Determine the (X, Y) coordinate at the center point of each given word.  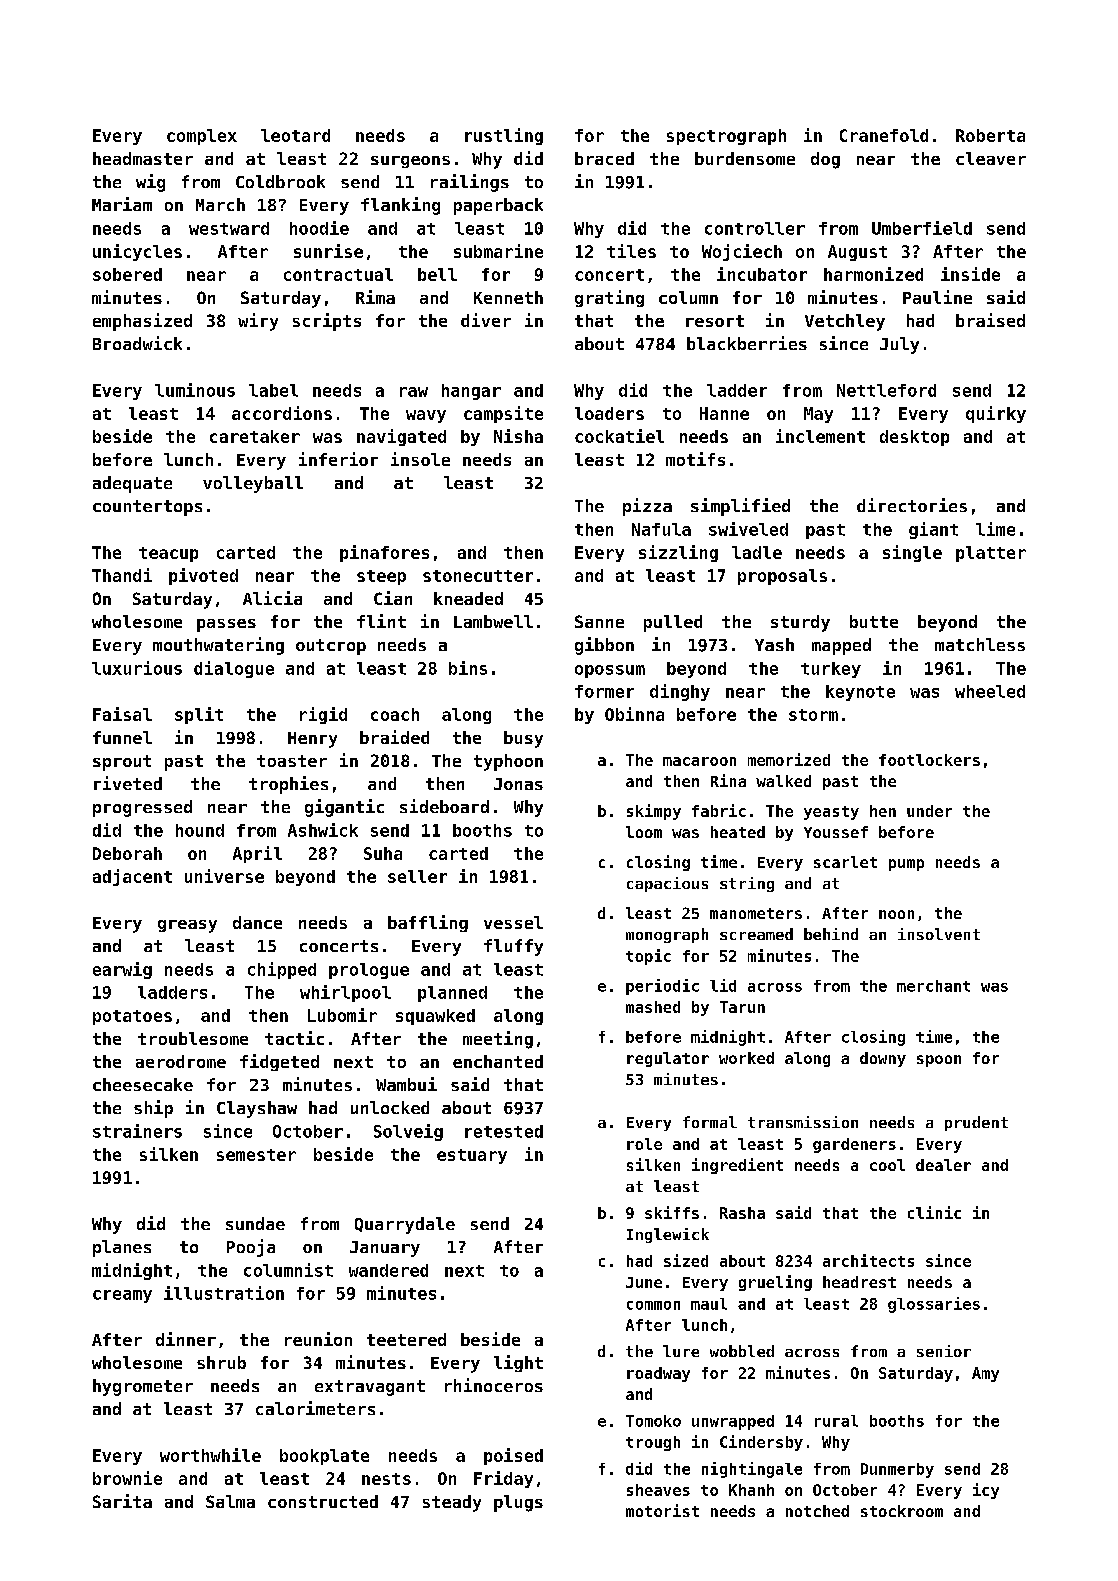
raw (414, 392)
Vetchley (845, 322)
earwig (122, 970)
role (644, 1144)
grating (609, 298)
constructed (323, 1501)
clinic (934, 1212)
